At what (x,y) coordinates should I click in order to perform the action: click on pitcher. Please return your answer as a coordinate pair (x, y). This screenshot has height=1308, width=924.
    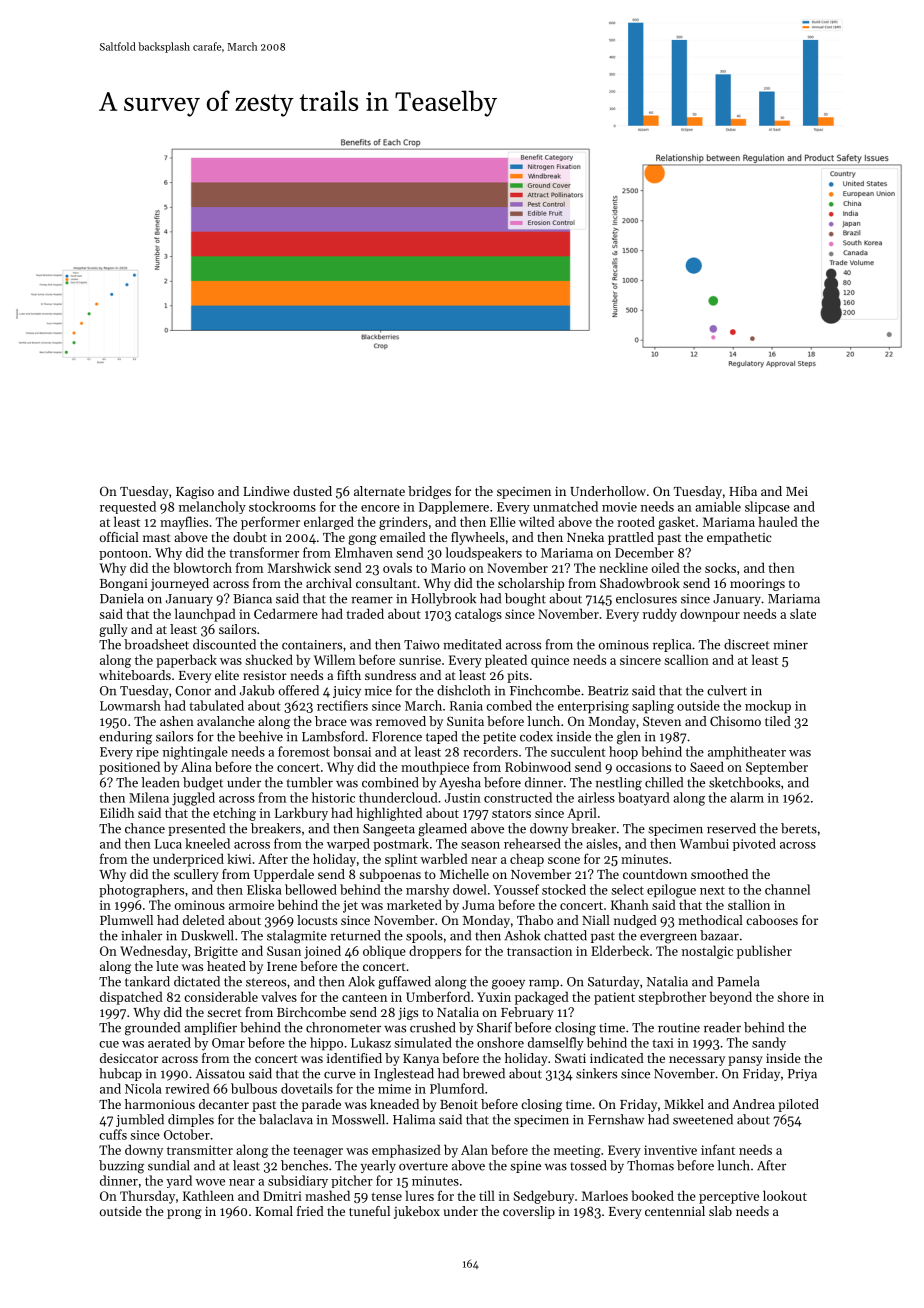
    Looking at the image, I should click on (352, 1181).
